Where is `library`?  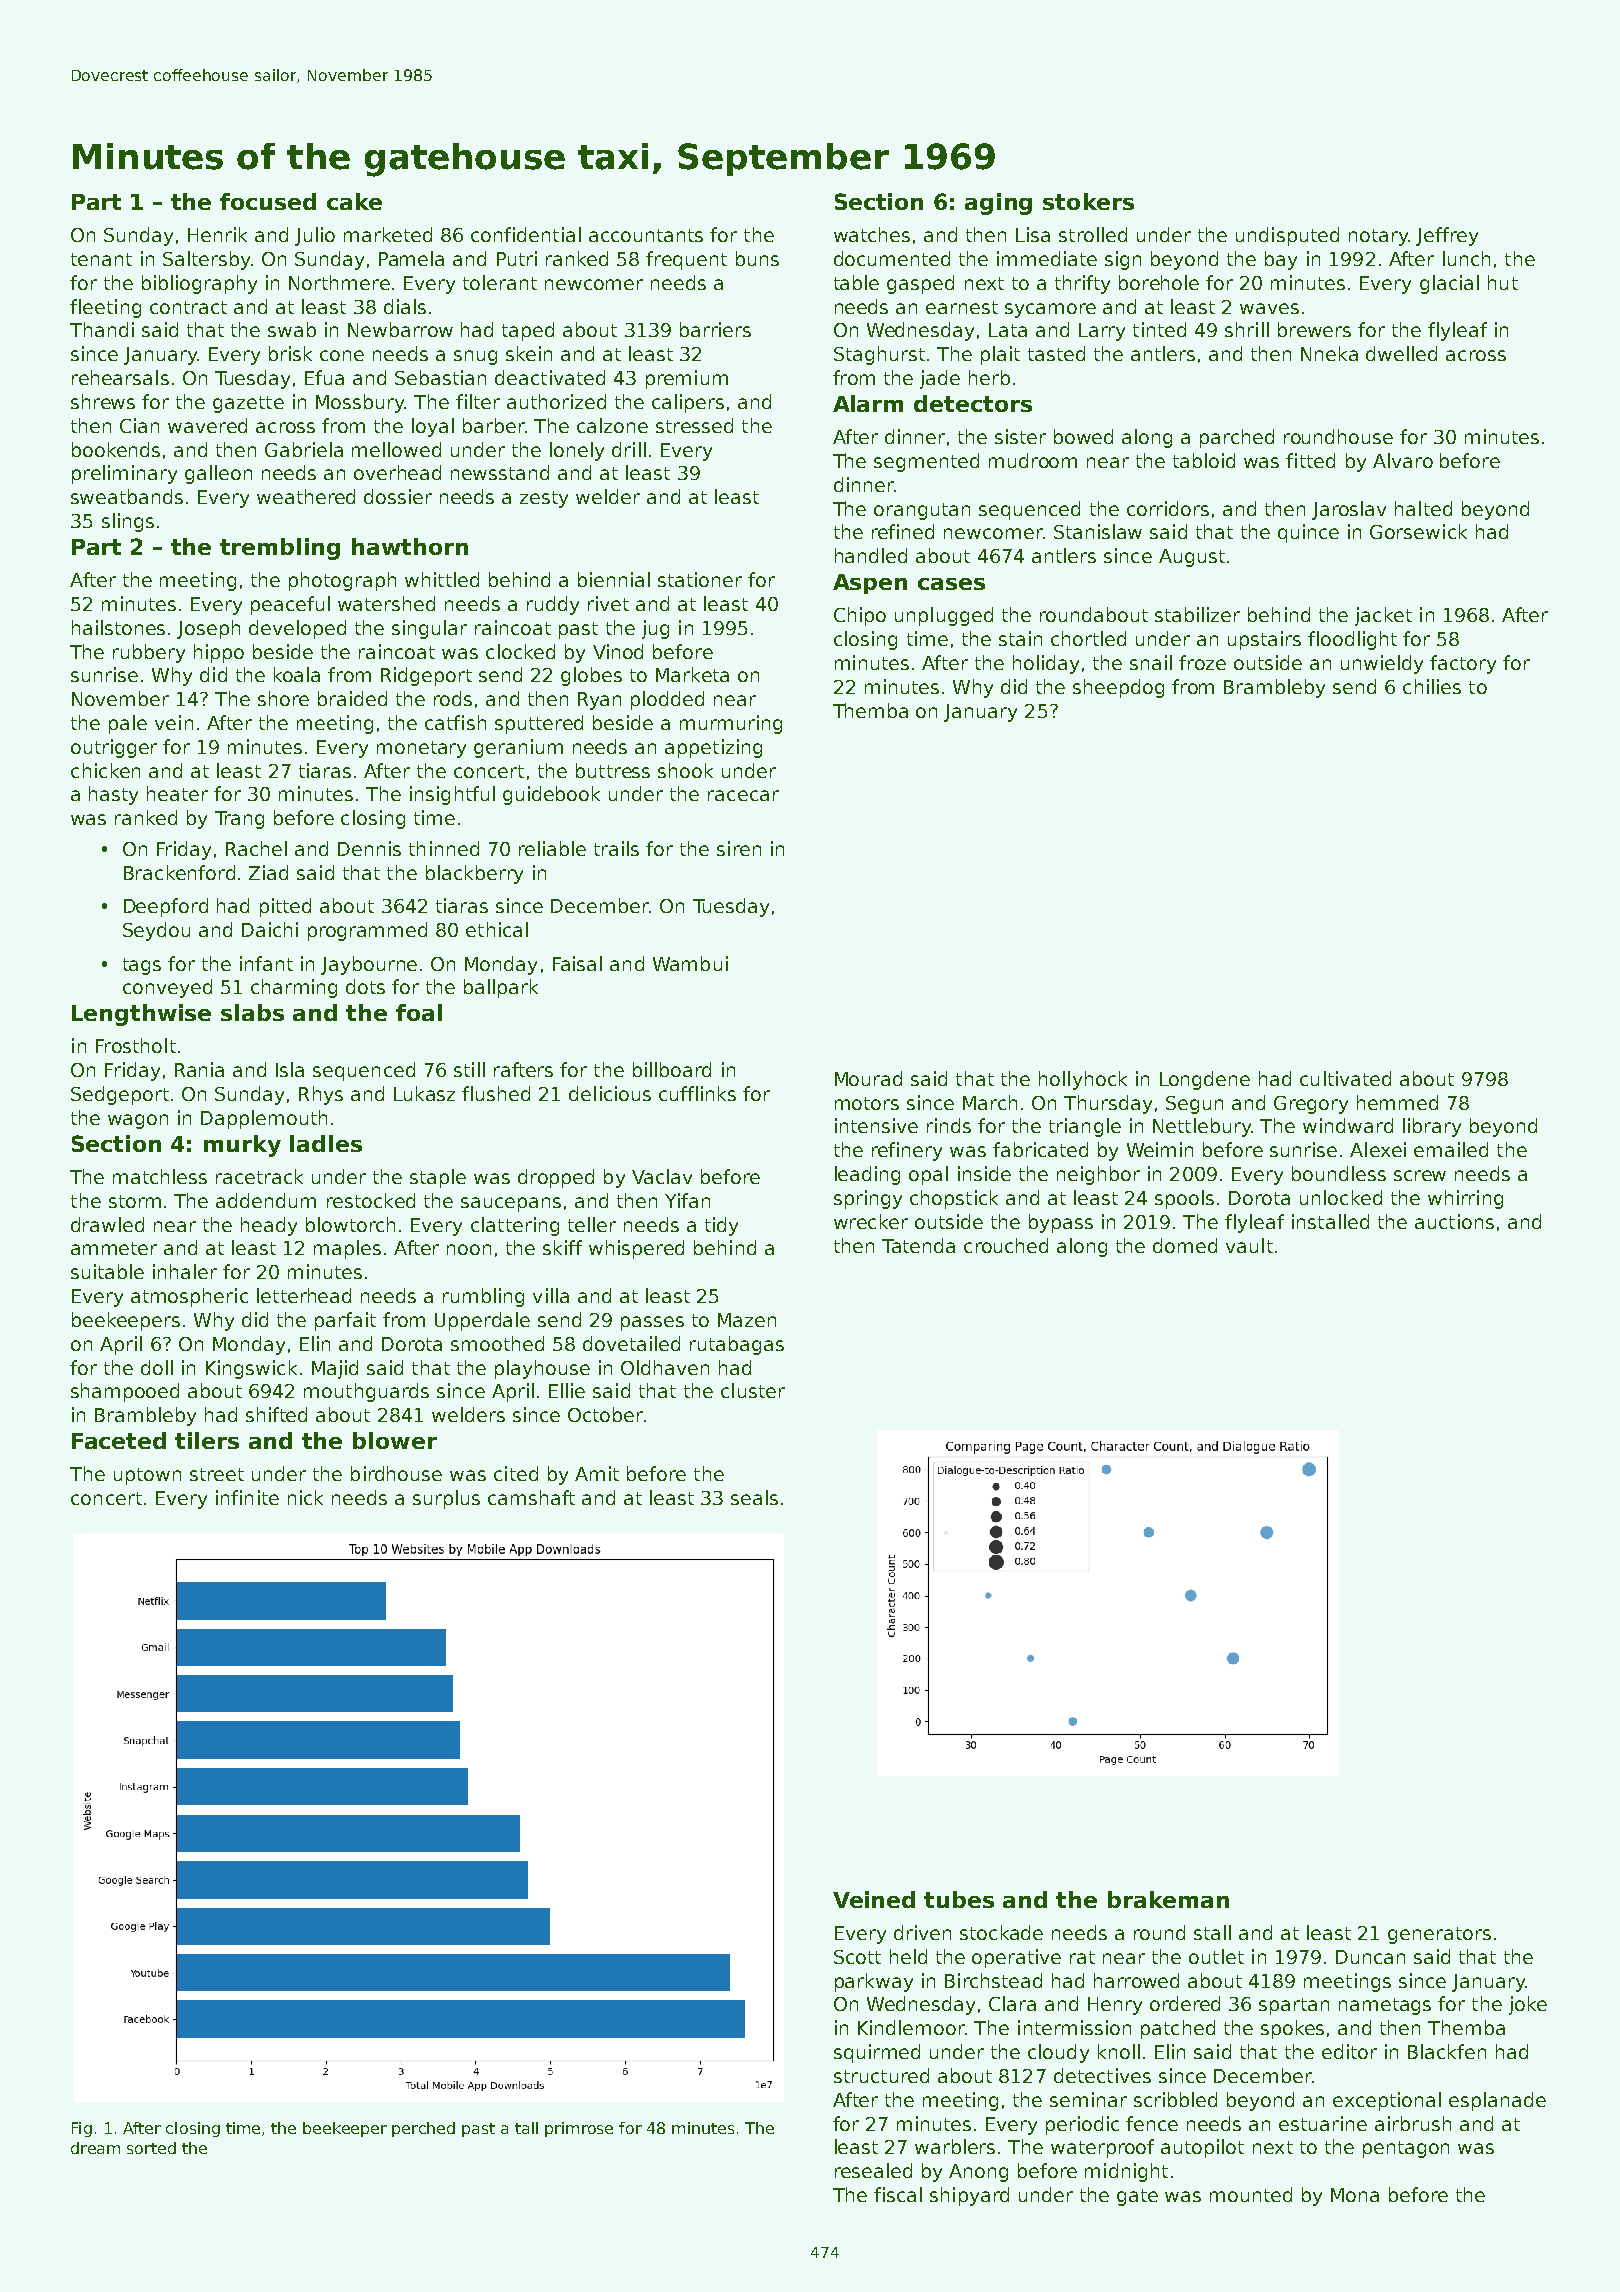
library is located at coordinates (1432, 1127).
